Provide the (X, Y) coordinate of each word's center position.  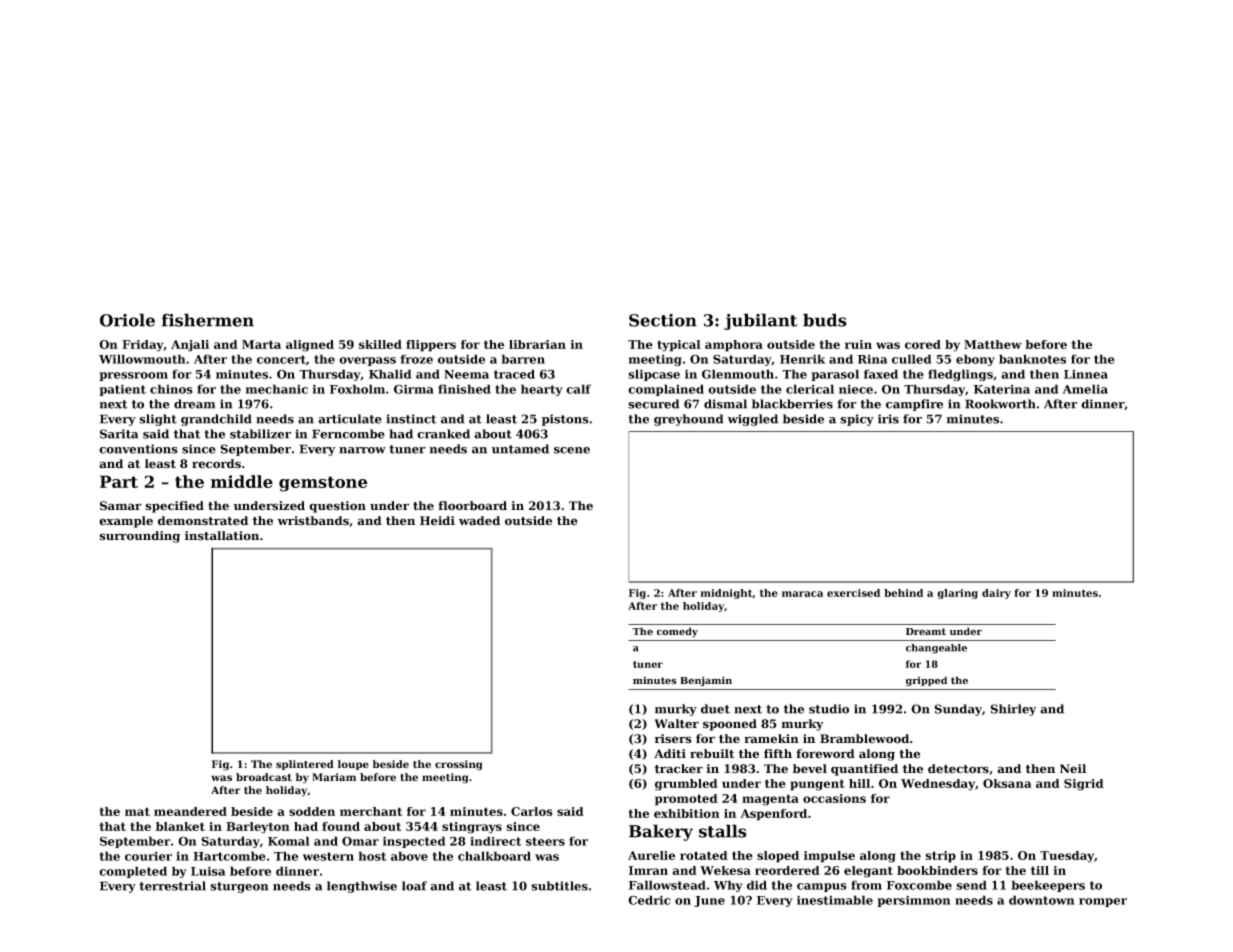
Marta (261, 344)
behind (903, 593)
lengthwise (362, 887)
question (337, 507)
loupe (353, 765)
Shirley (1013, 710)
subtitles (559, 886)
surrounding (139, 537)
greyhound (689, 420)
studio (829, 709)
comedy (677, 632)
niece (856, 389)
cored (923, 344)
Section (663, 320)
